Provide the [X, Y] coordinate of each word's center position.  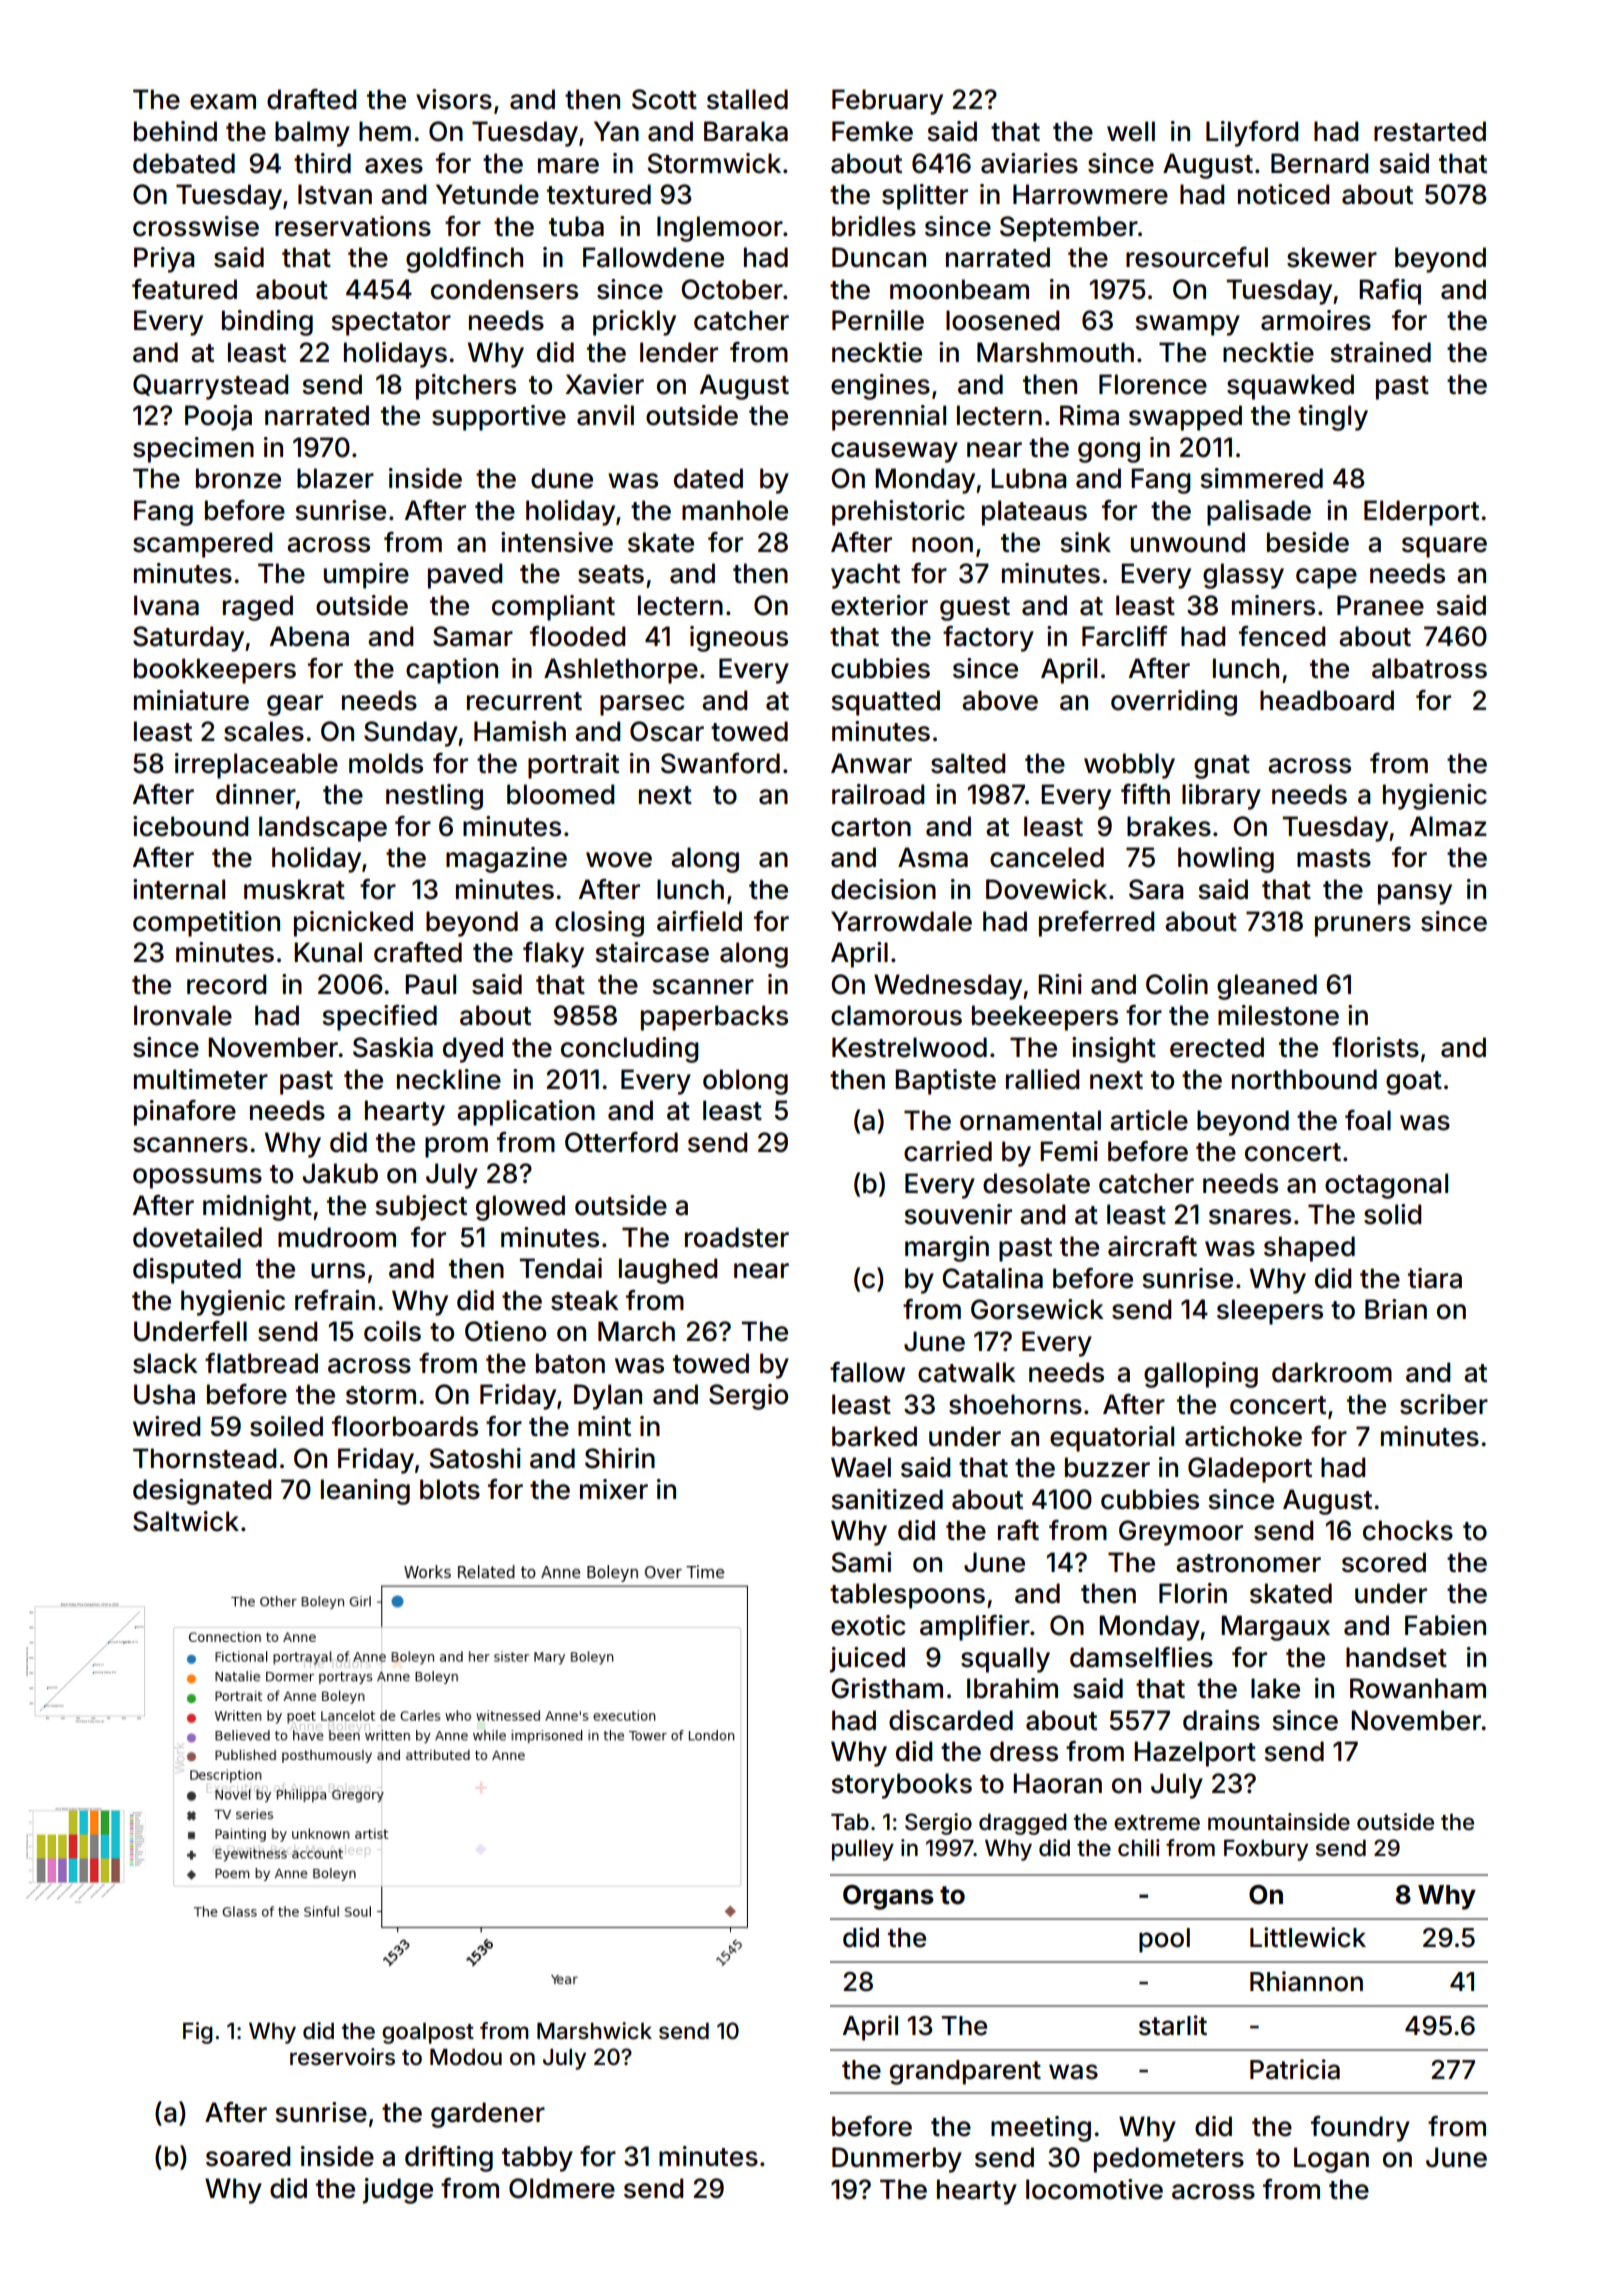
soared [248, 2156]
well [1131, 131]
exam [223, 102]
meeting [1041, 2129]
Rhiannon [1306, 1981]
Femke [872, 131]
